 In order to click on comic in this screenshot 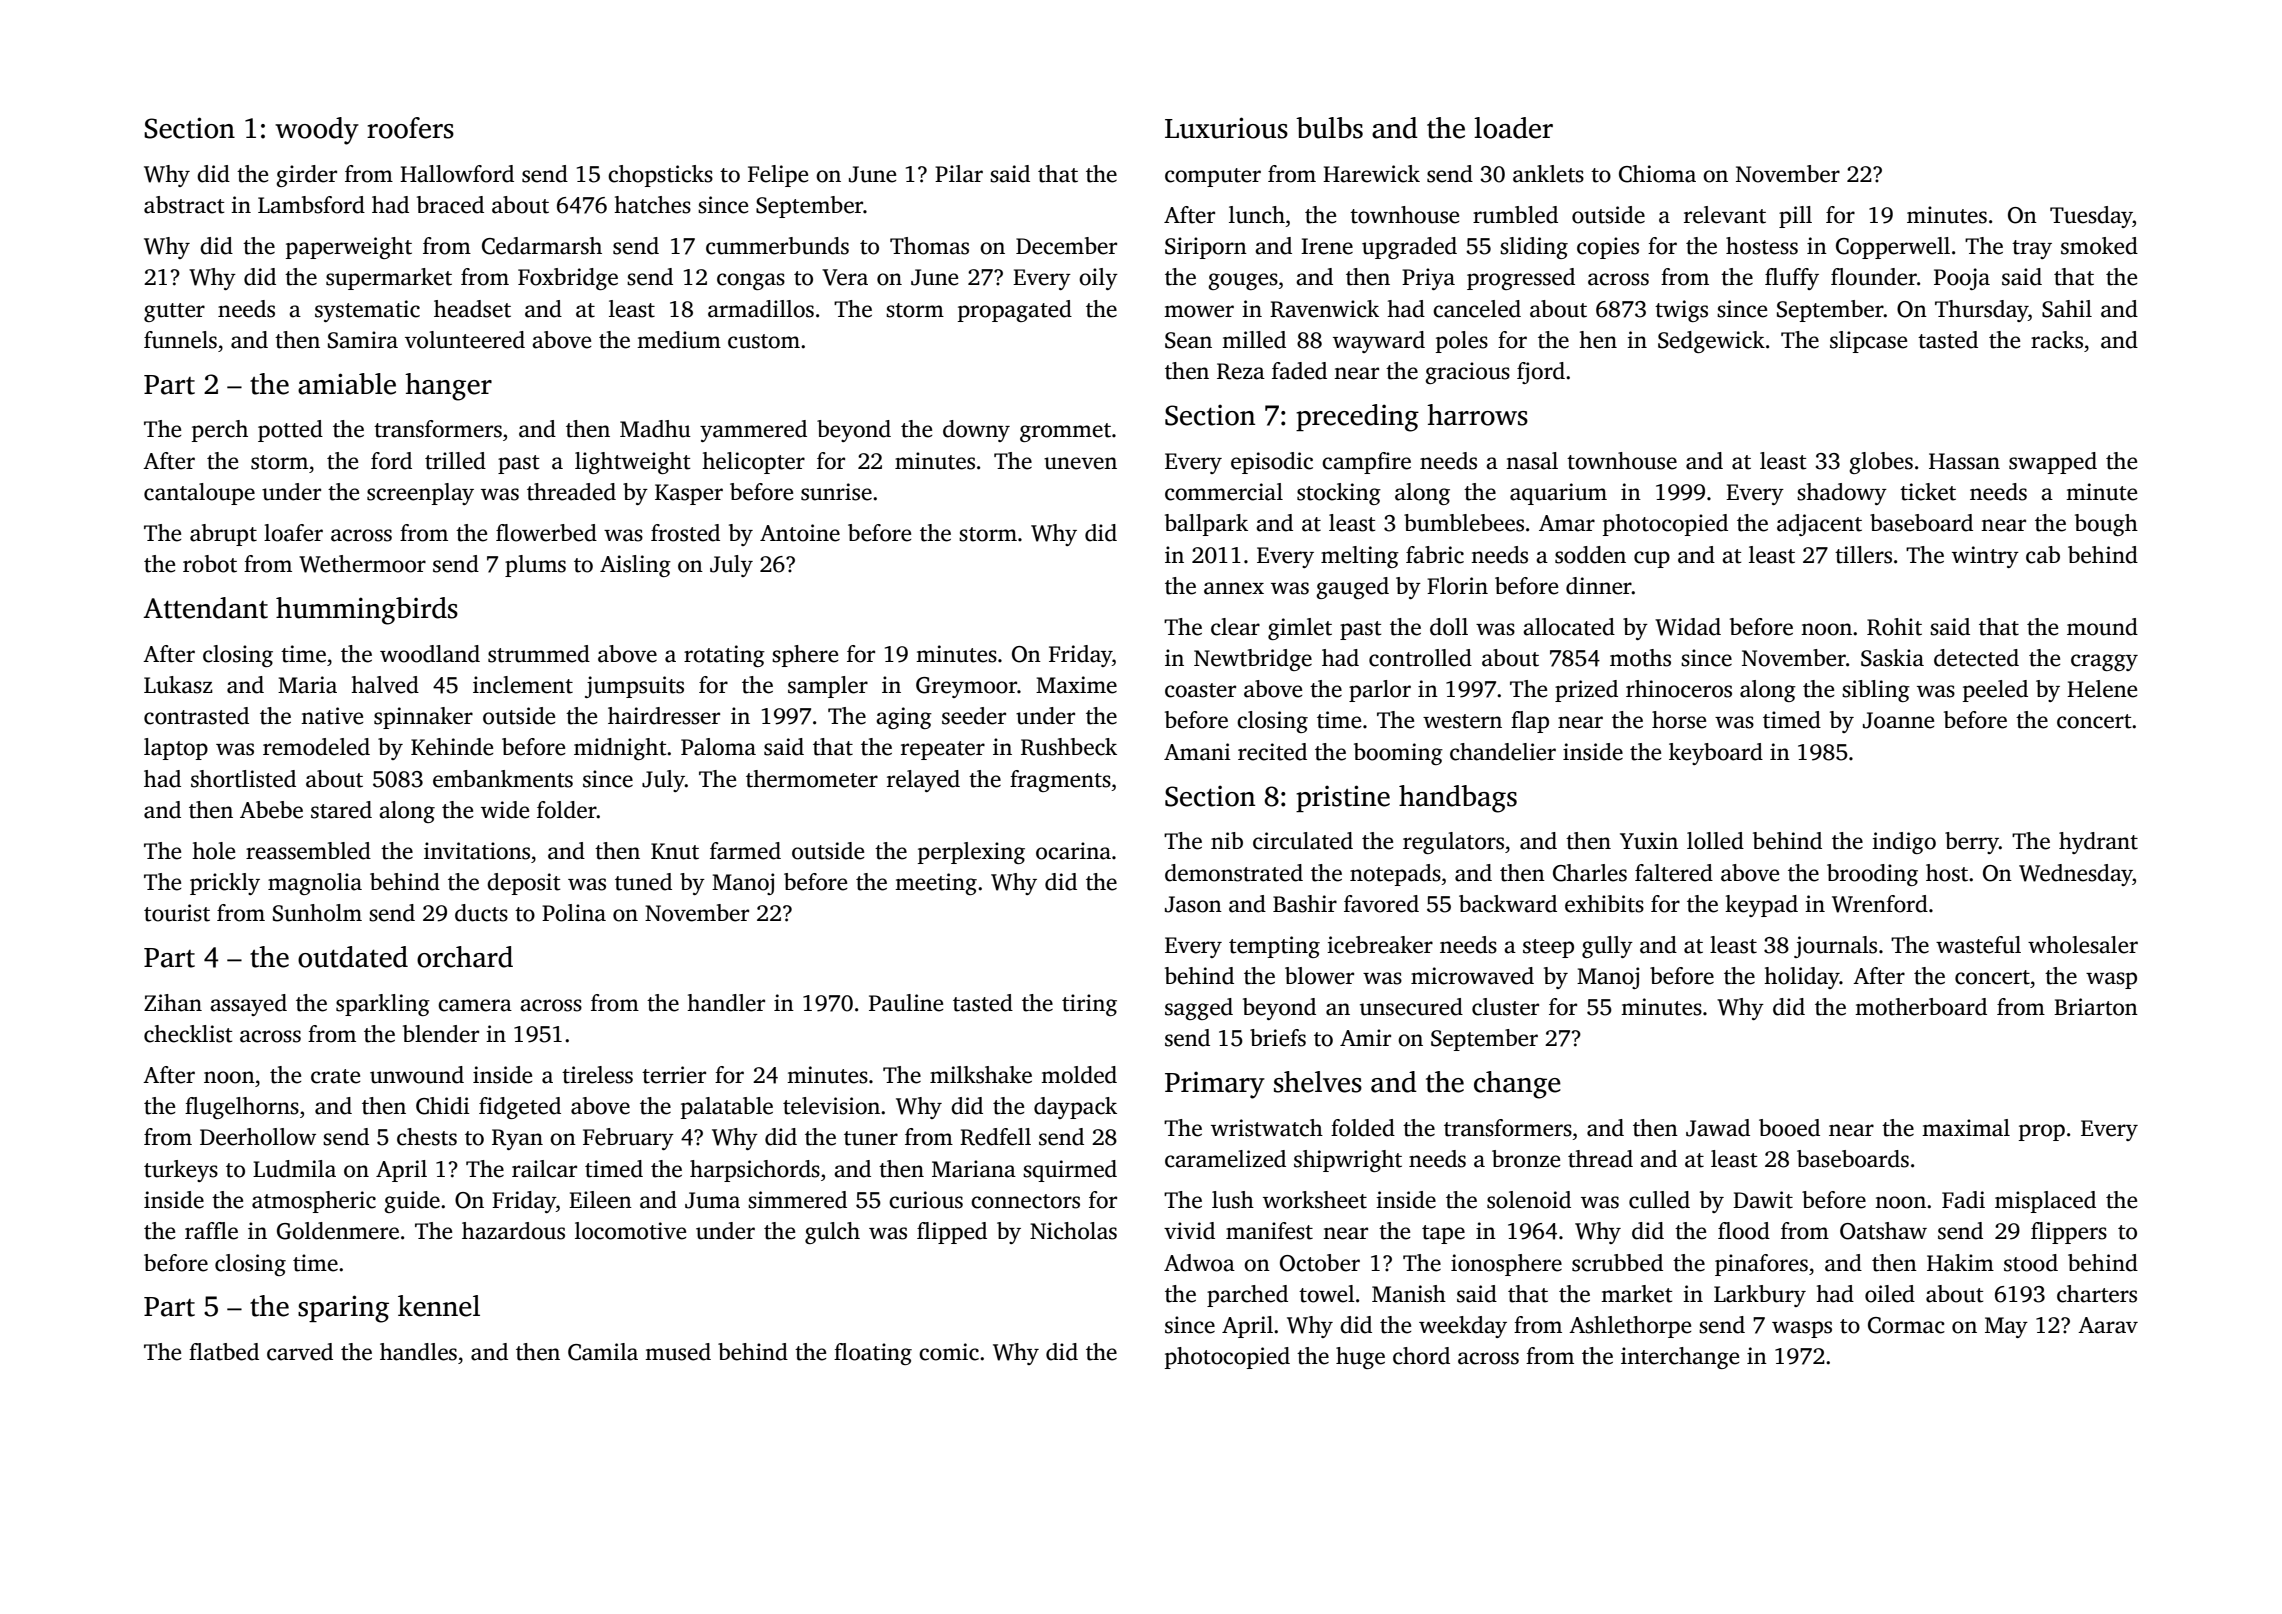, I will do `click(949, 1352)`.
